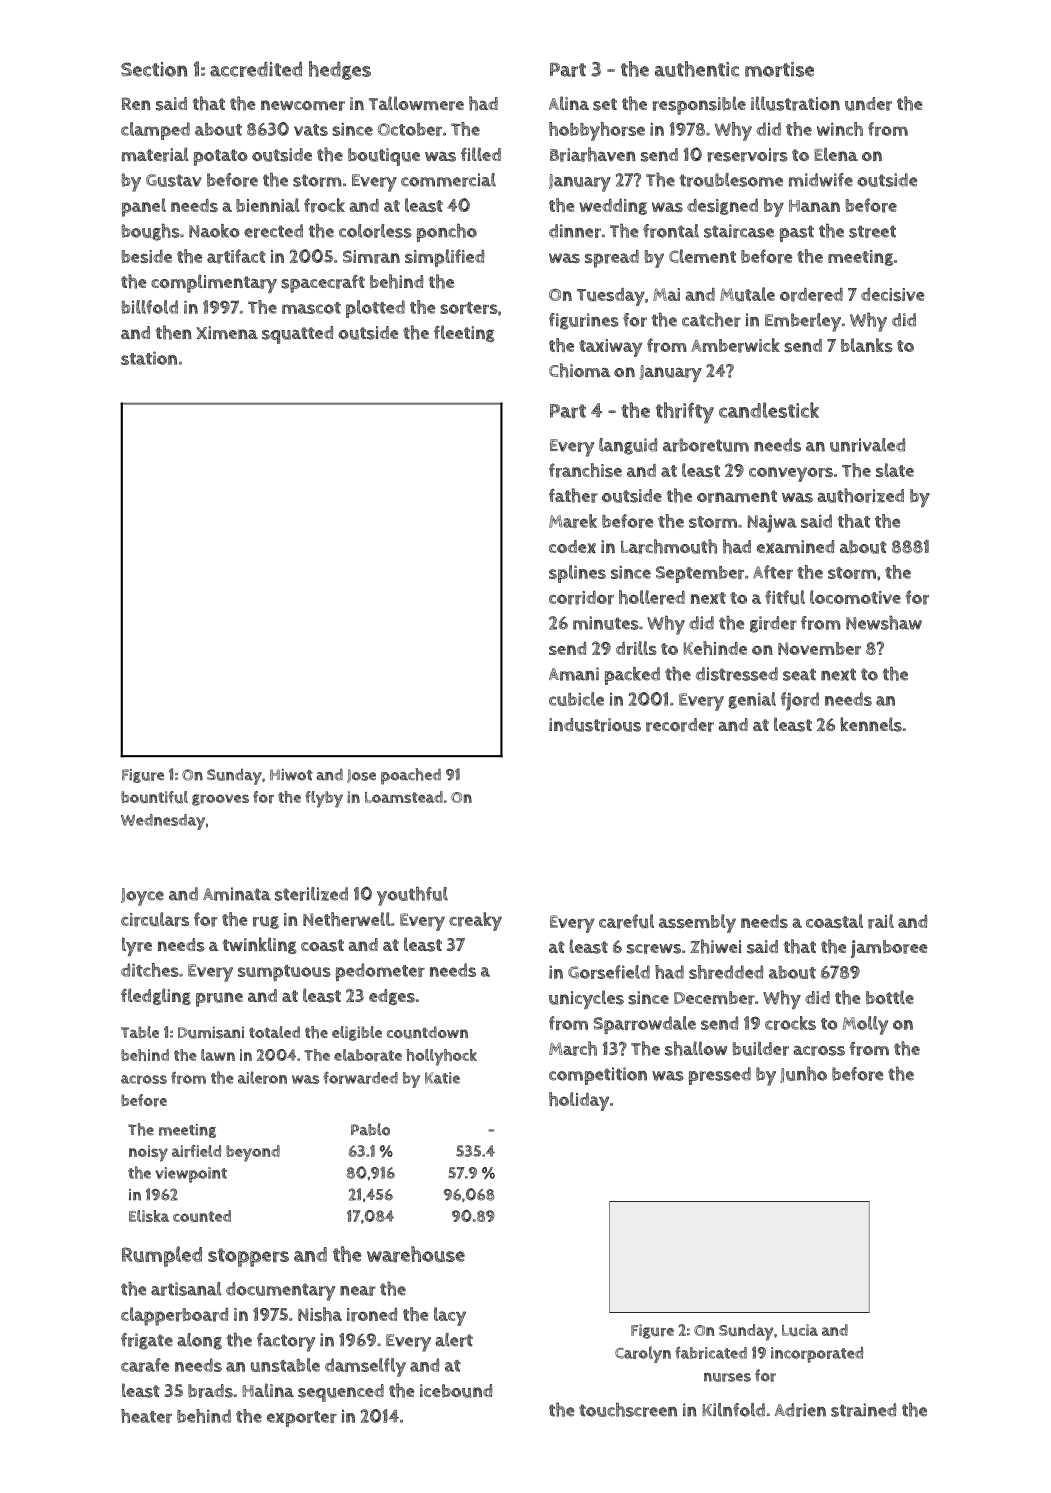  I want to click on Tallowmere, so click(416, 103).
